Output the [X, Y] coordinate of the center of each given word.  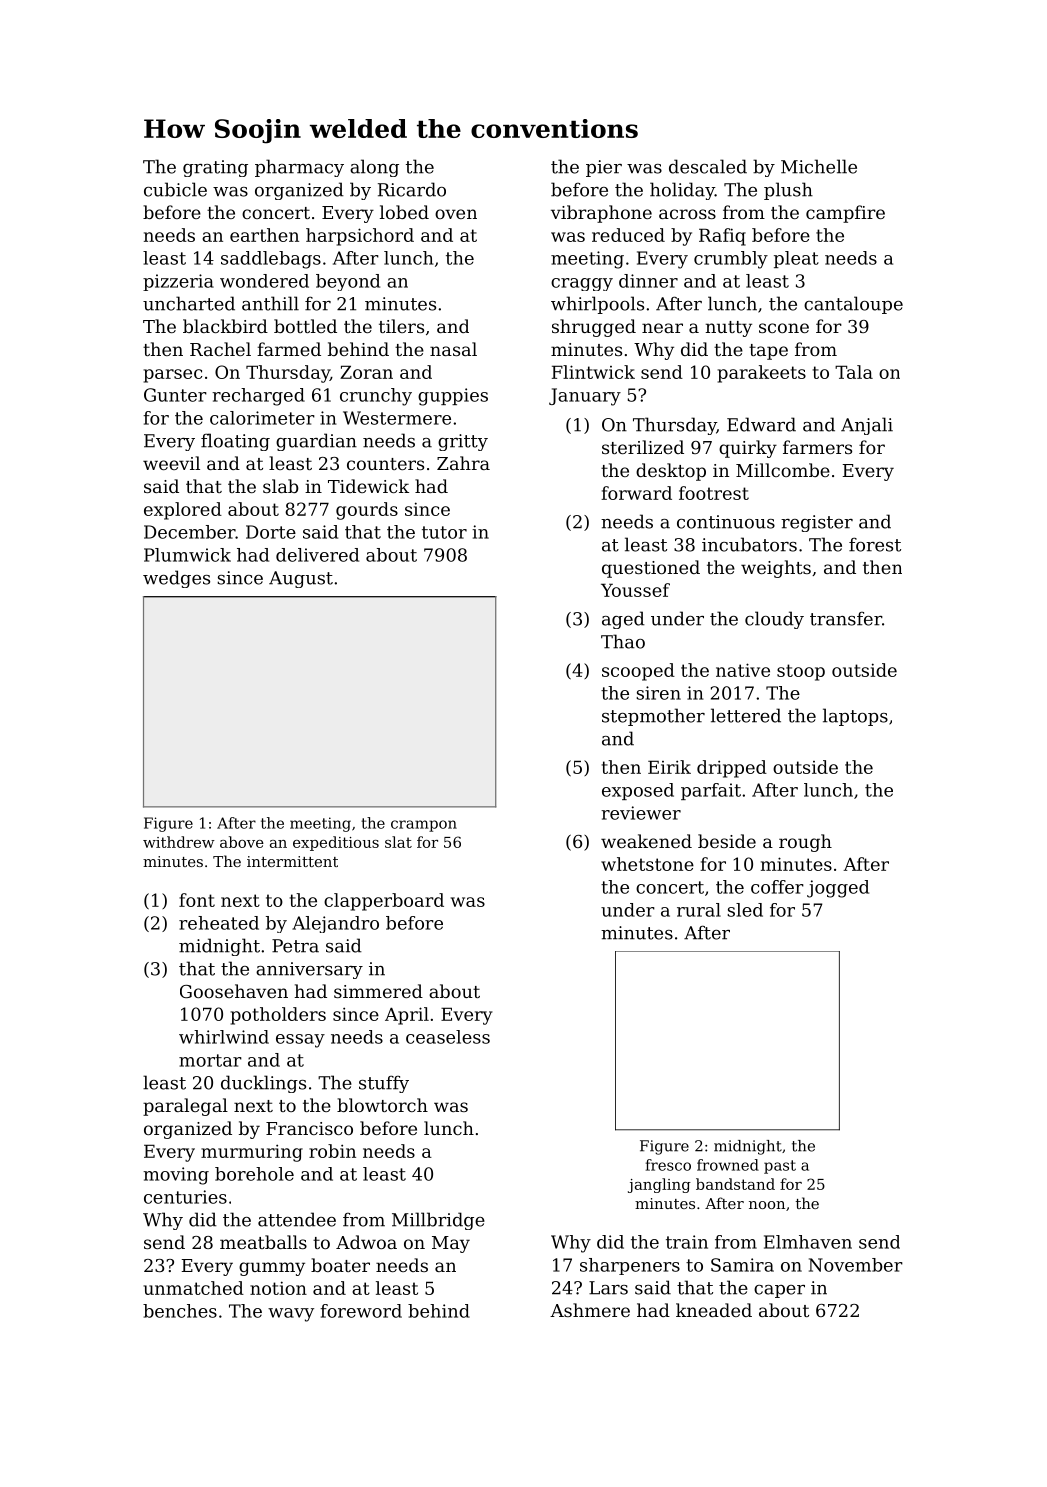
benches [180, 1311]
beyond [348, 282]
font [197, 900]
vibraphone [601, 214]
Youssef [635, 590]
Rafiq [722, 237]
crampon [424, 826]
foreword [361, 1311]
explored [183, 511]
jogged [838, 889]
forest [875, 544]
